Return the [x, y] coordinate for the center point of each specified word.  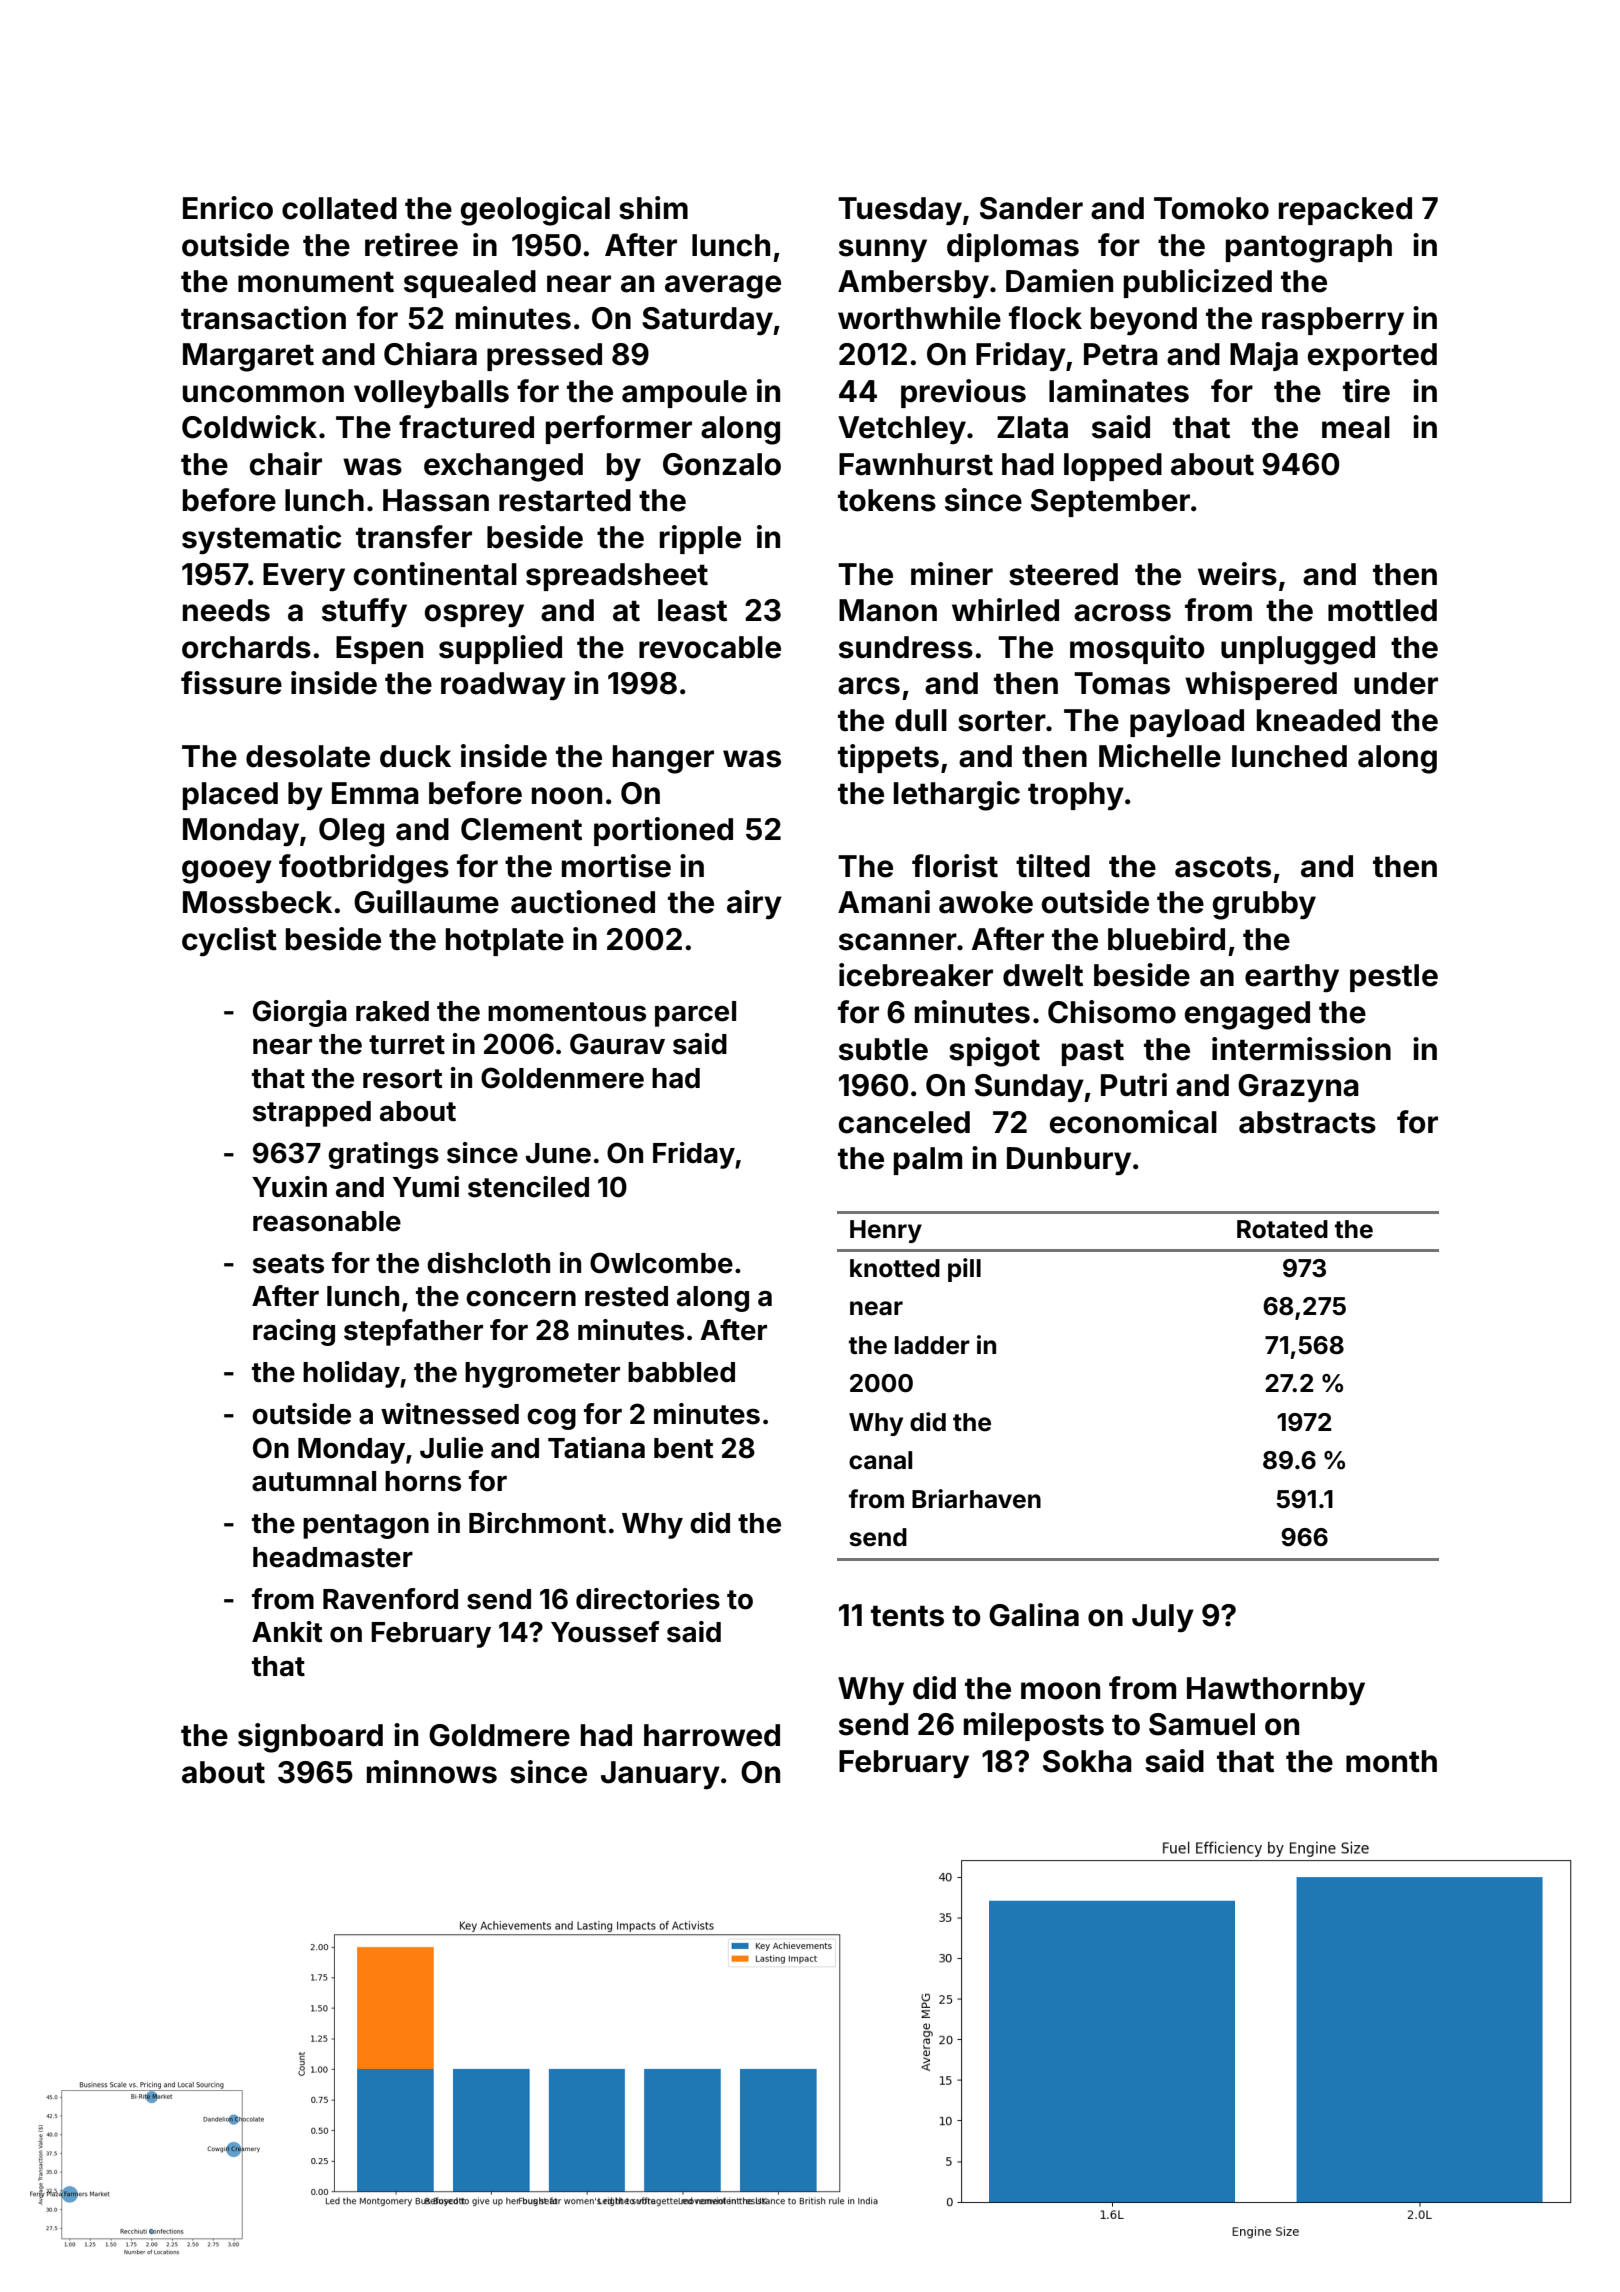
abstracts [1307, 1122]
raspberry [1333, 321]
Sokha [1087, 1761]
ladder [932, 1345]
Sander [1031, 208]
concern [521, 1299]
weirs [1237, 574]
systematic [261, 539]
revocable [710, 647]
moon [1060, 1691]
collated [339, 208]
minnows [432, 1772]
